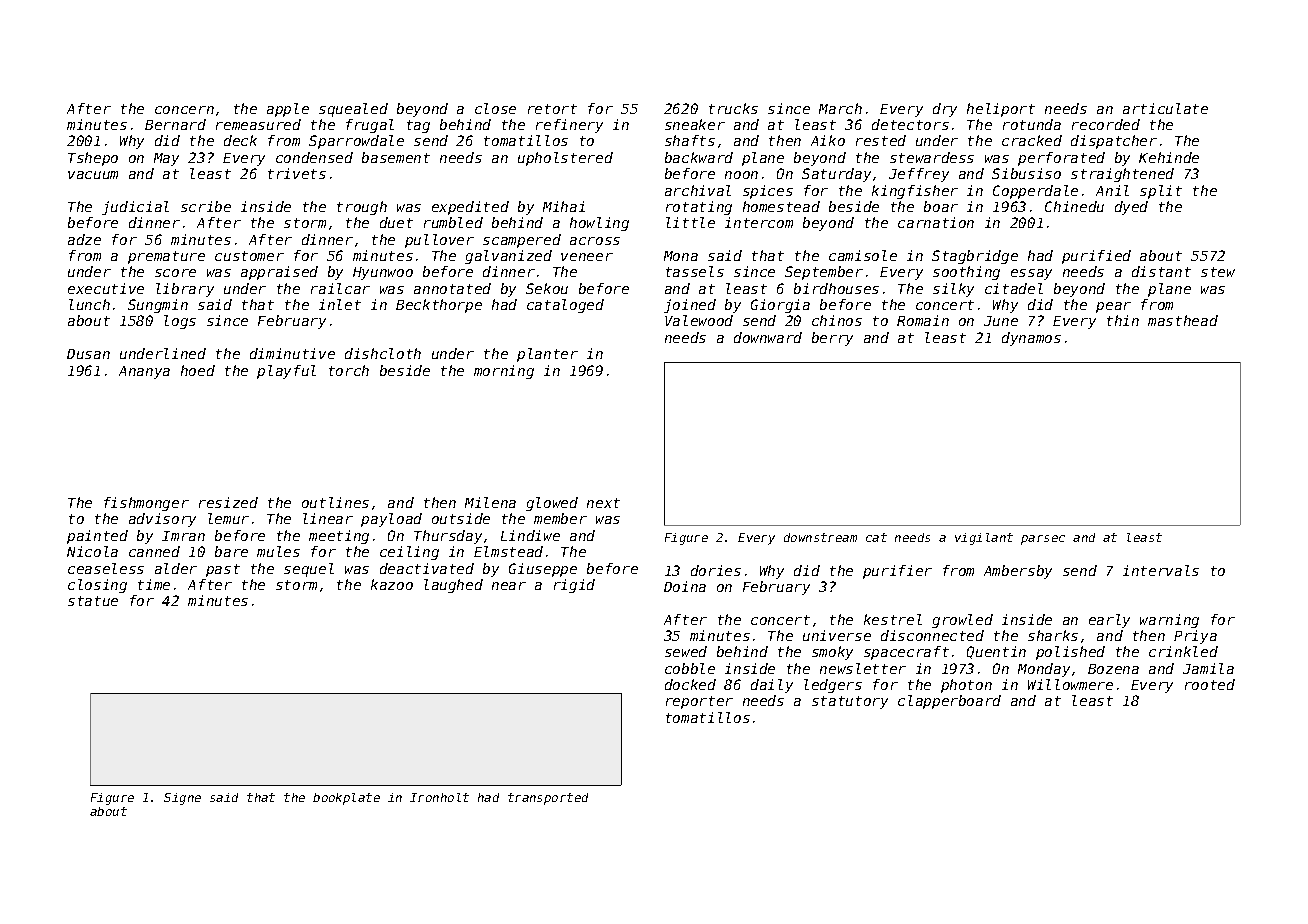 Image resolution: width=1308 pixels, height=924 pixels. What do you see at coordinates (1031, 339) in the page?
I see `dynamos` at bounding box center [1031, 339].
